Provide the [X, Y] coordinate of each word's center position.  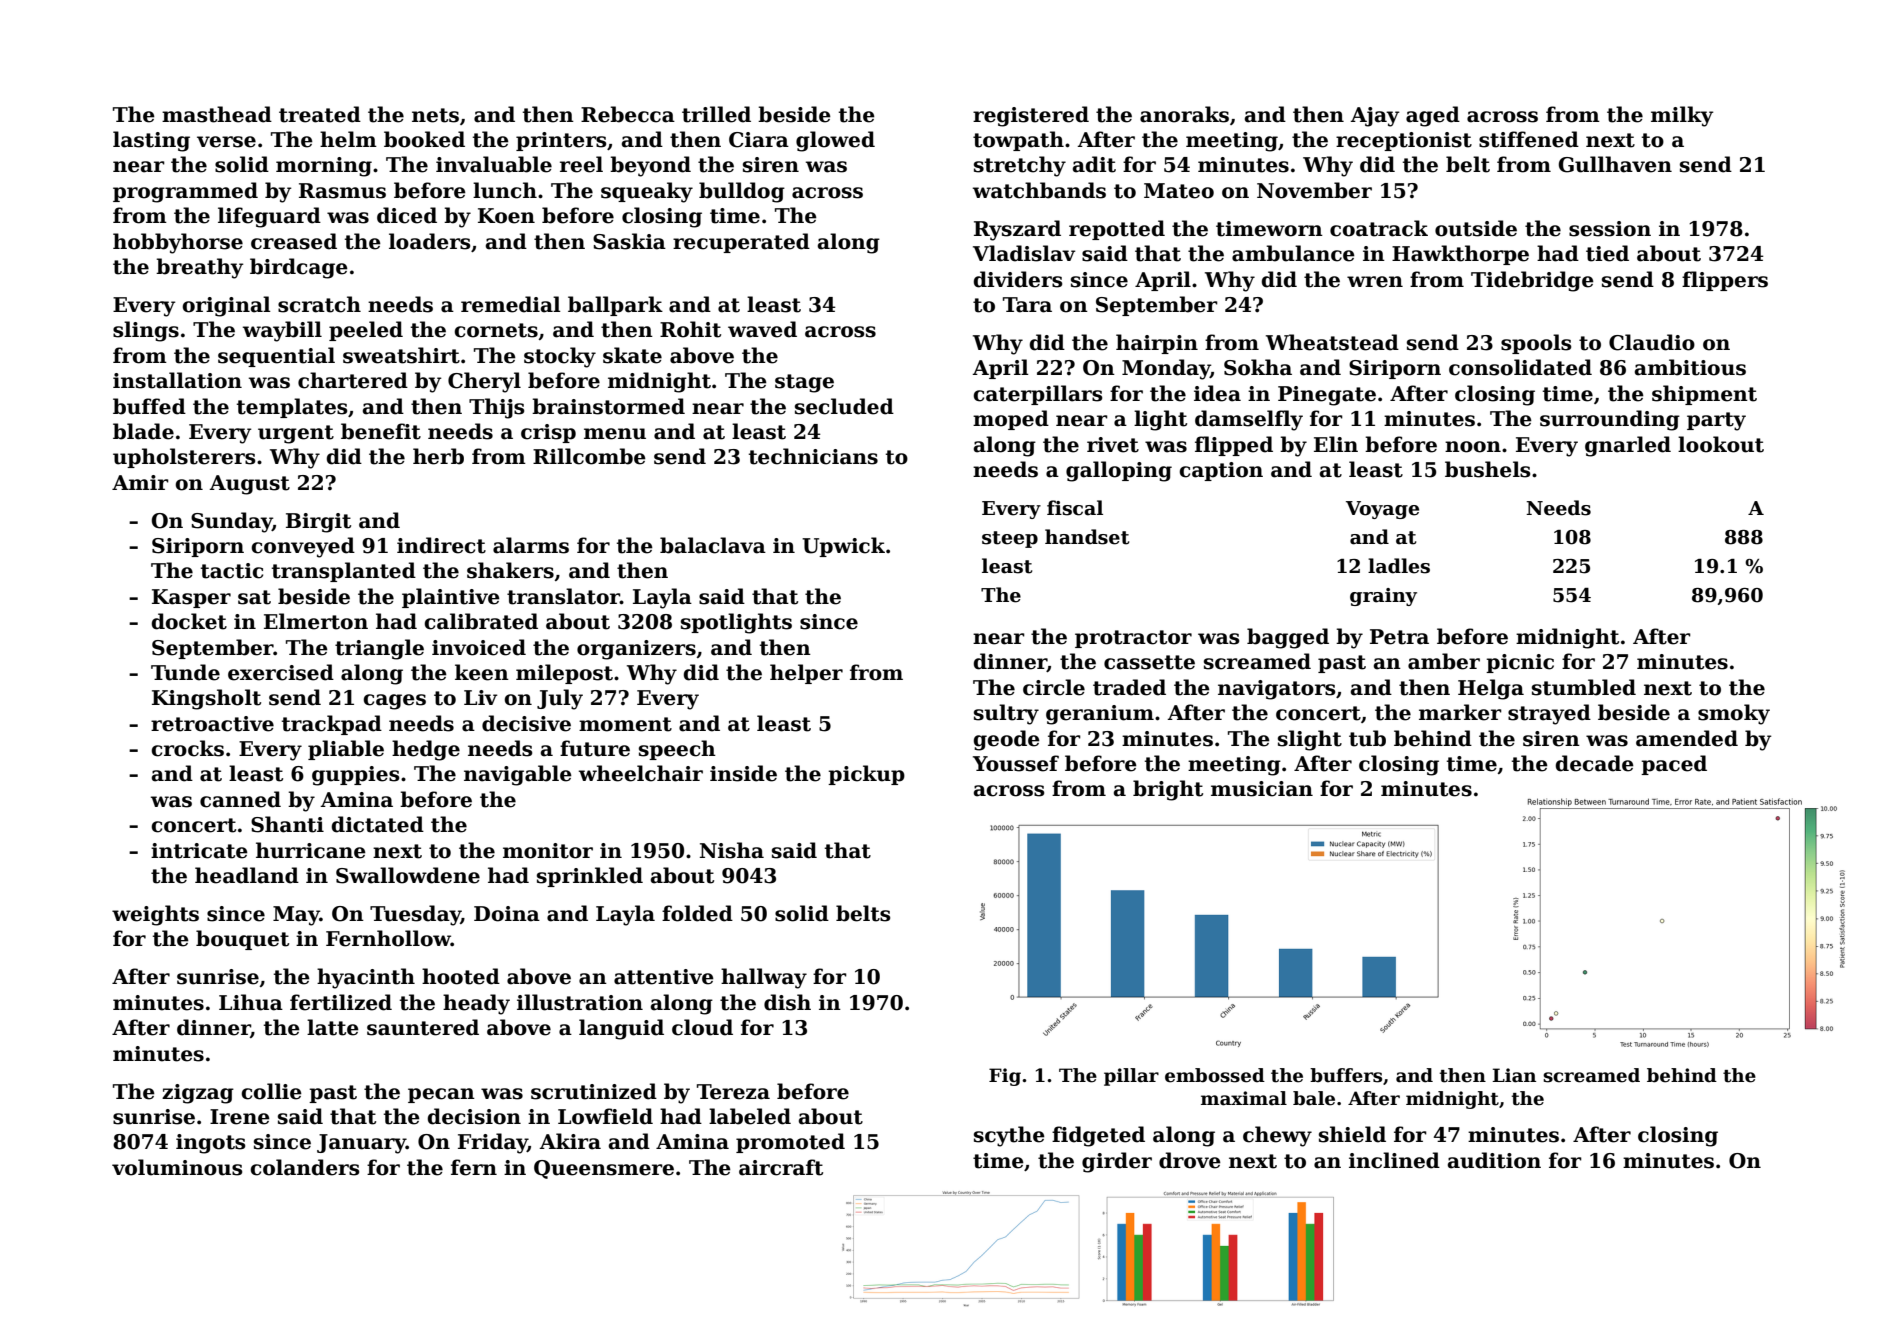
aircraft [781, 1167]
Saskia [629, 241]
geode [1006, 740]
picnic [1520, 663]
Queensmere [604, 1169]
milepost [564, 674]
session [1610, 229]
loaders [429, 241]
